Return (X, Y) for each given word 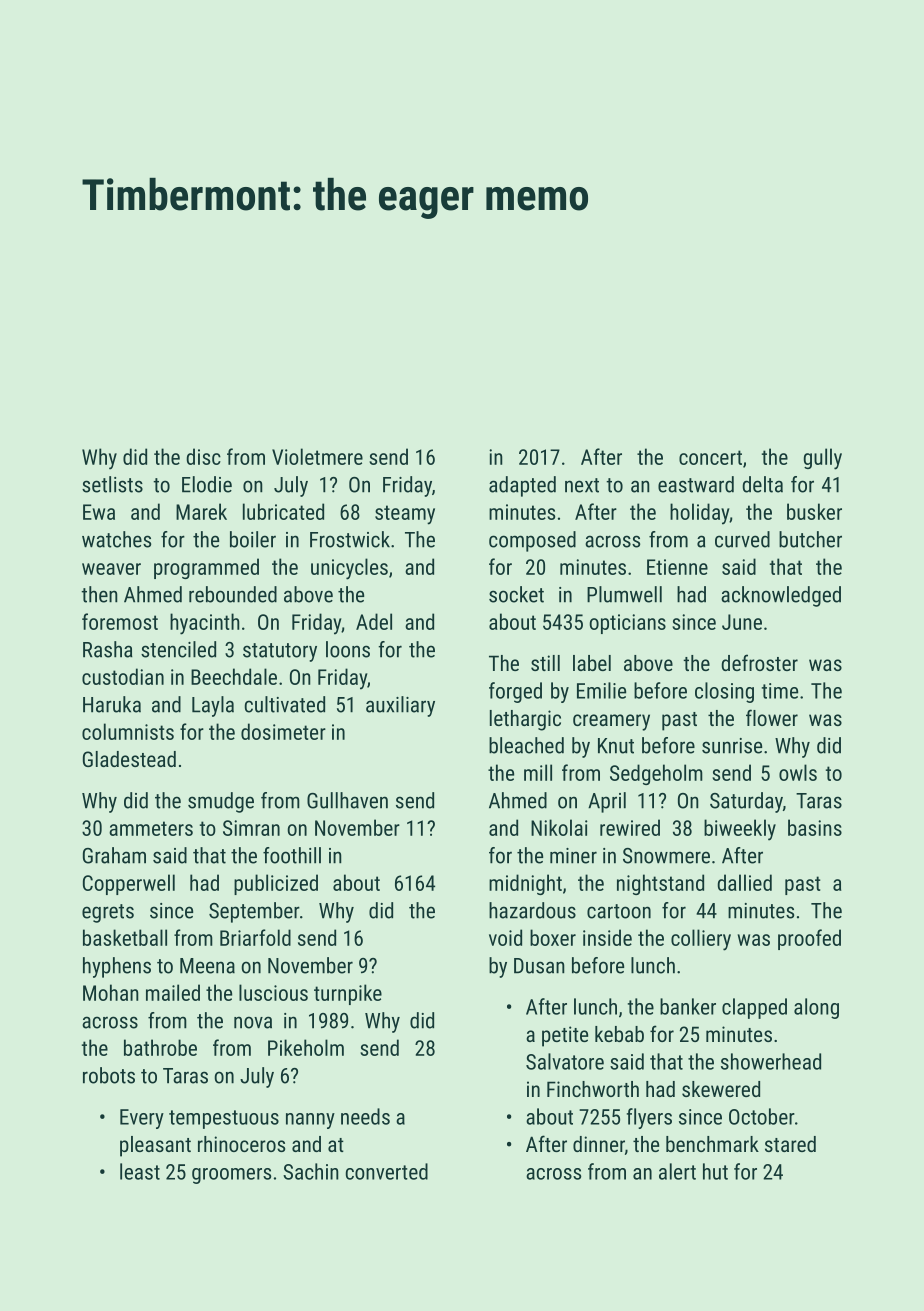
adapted (522, 486)
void (505, 937)
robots (109, 1075)
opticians (627, 624)
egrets (108, 913)
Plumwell (624, 594)
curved (742, 539)
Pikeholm (306, 1047)
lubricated (283, 511)
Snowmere (666, 856)
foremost (120, 621)
